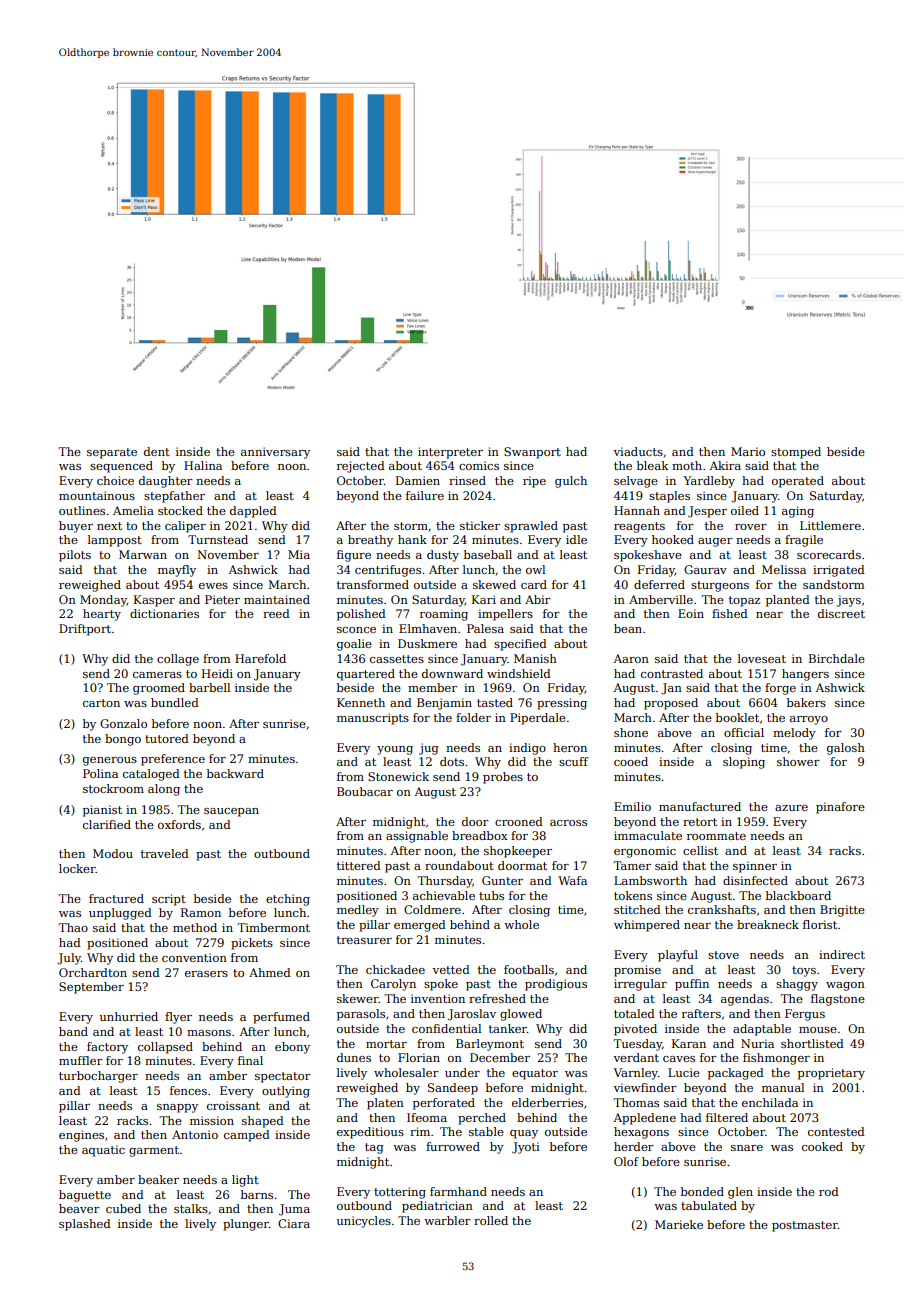  I want to click on breathy, so click(370, 541).
